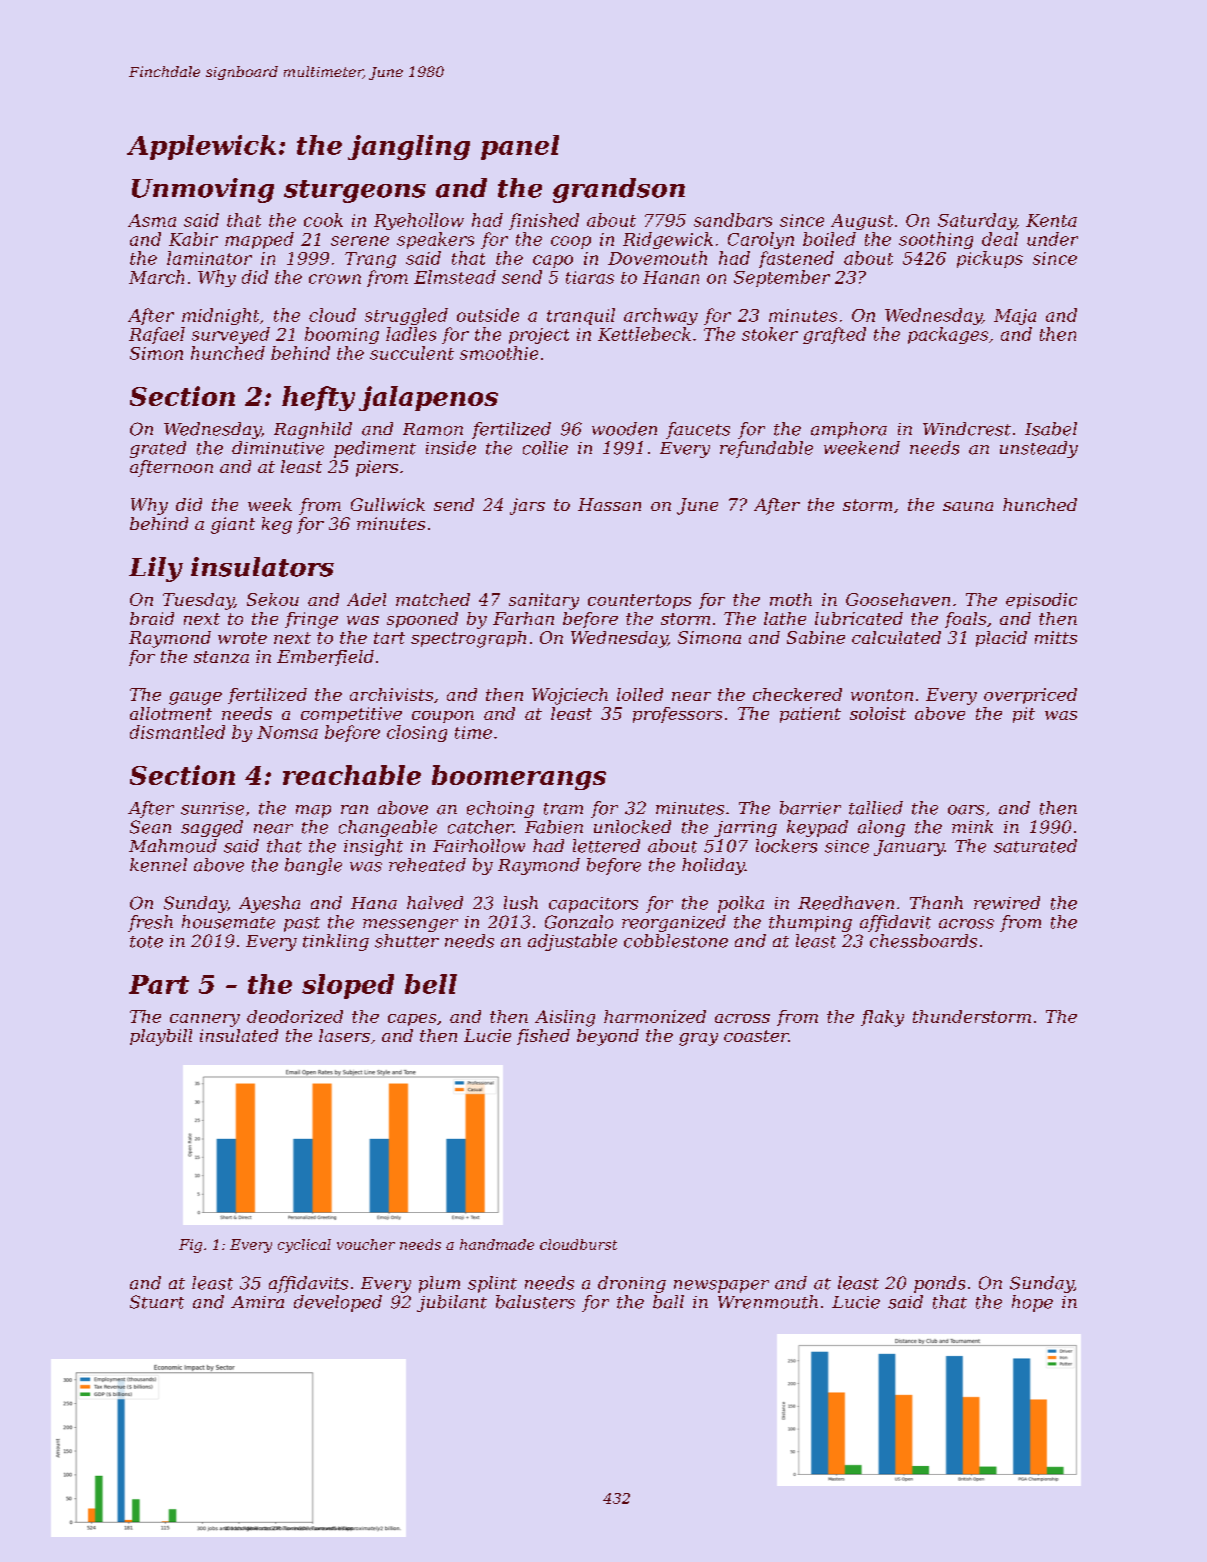 The image size is (1207, 1562). Describe the element at coordinates (161, 1037) in the screenshot. I see `playbill` at that location.
